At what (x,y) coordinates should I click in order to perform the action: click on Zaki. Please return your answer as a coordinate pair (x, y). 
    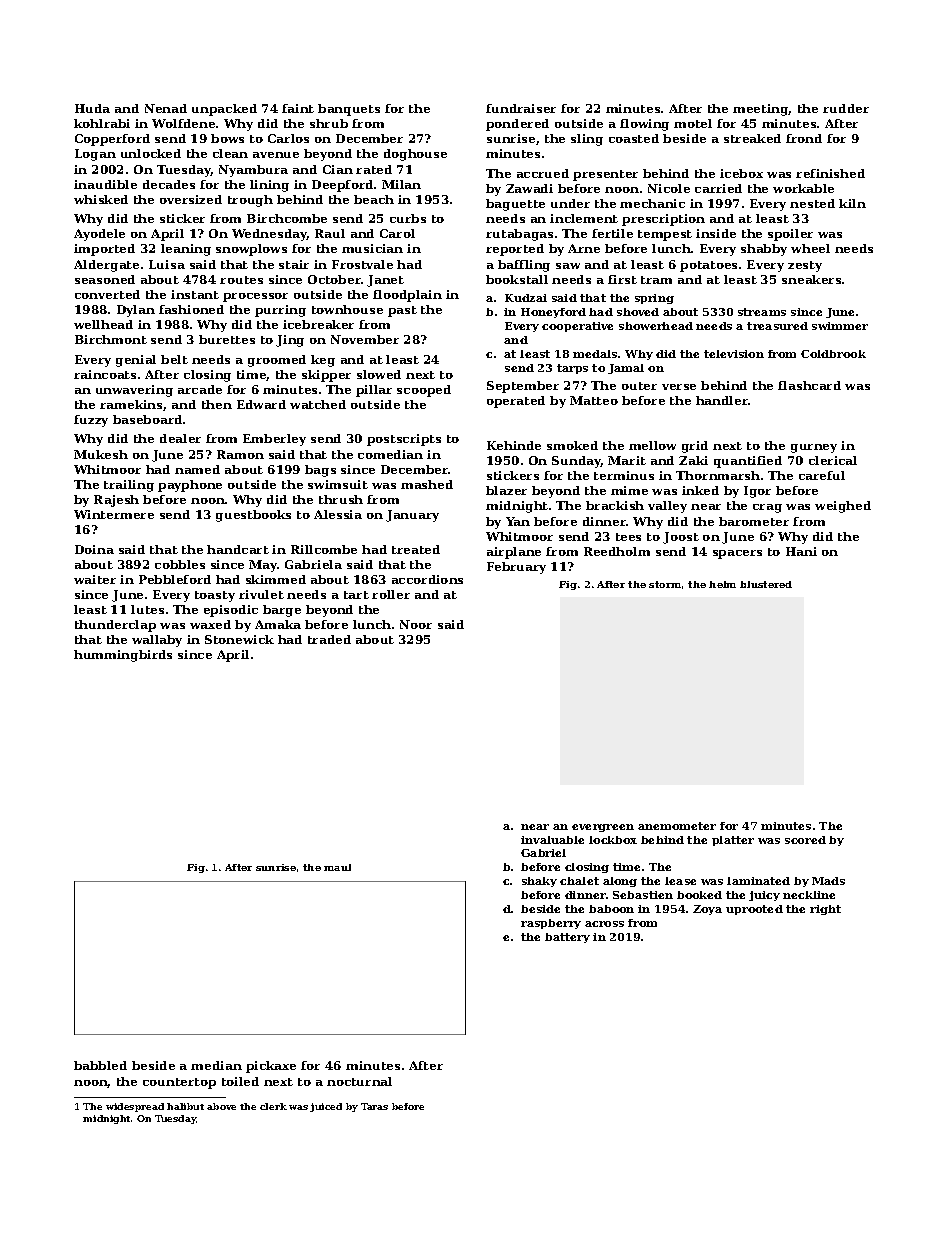
    Looking at the image, I should click on (693, 460).
